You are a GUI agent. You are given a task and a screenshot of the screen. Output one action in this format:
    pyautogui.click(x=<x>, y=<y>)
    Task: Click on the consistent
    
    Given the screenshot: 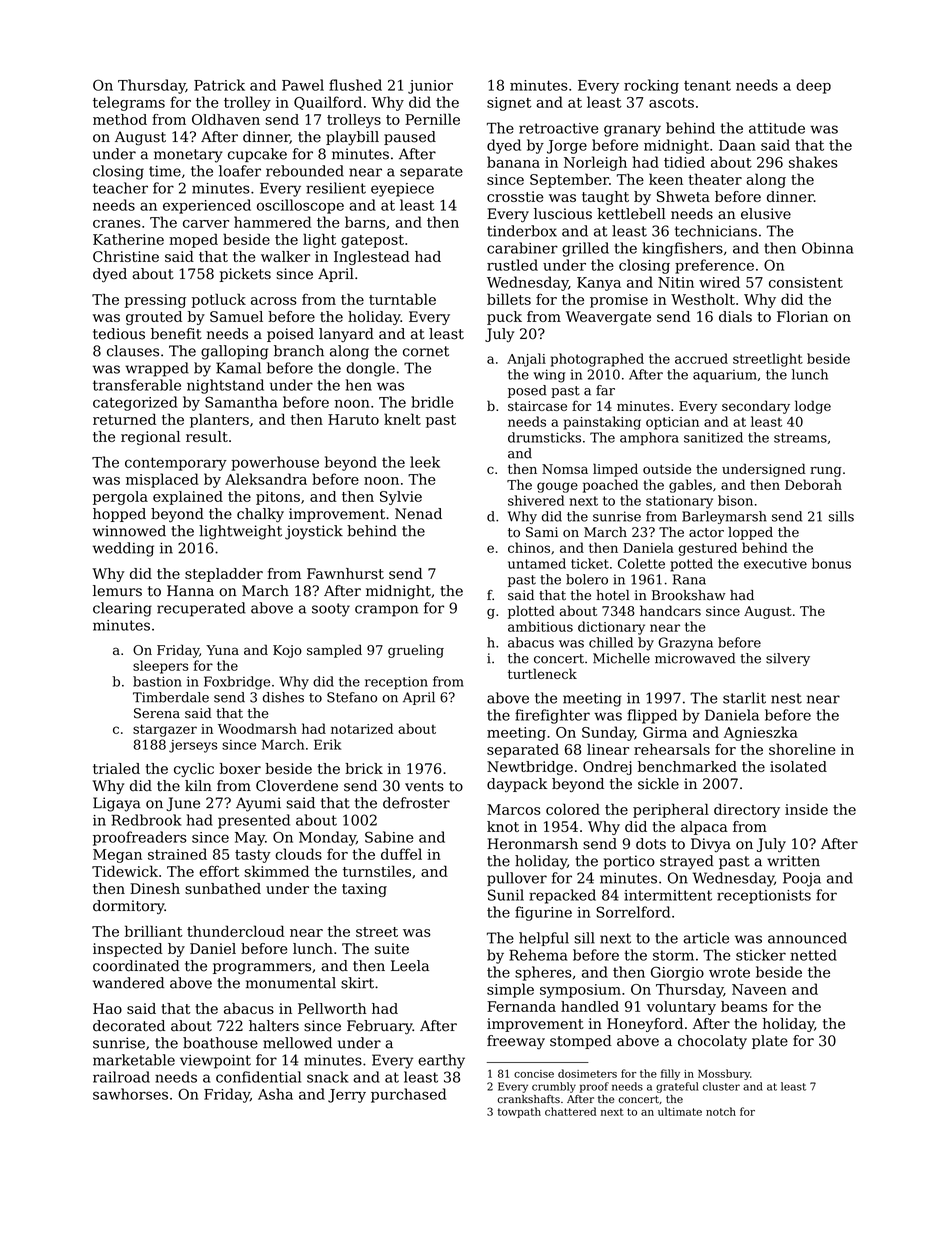 What is the action you would take?
    pyautogui.click(x=806, y=282)
